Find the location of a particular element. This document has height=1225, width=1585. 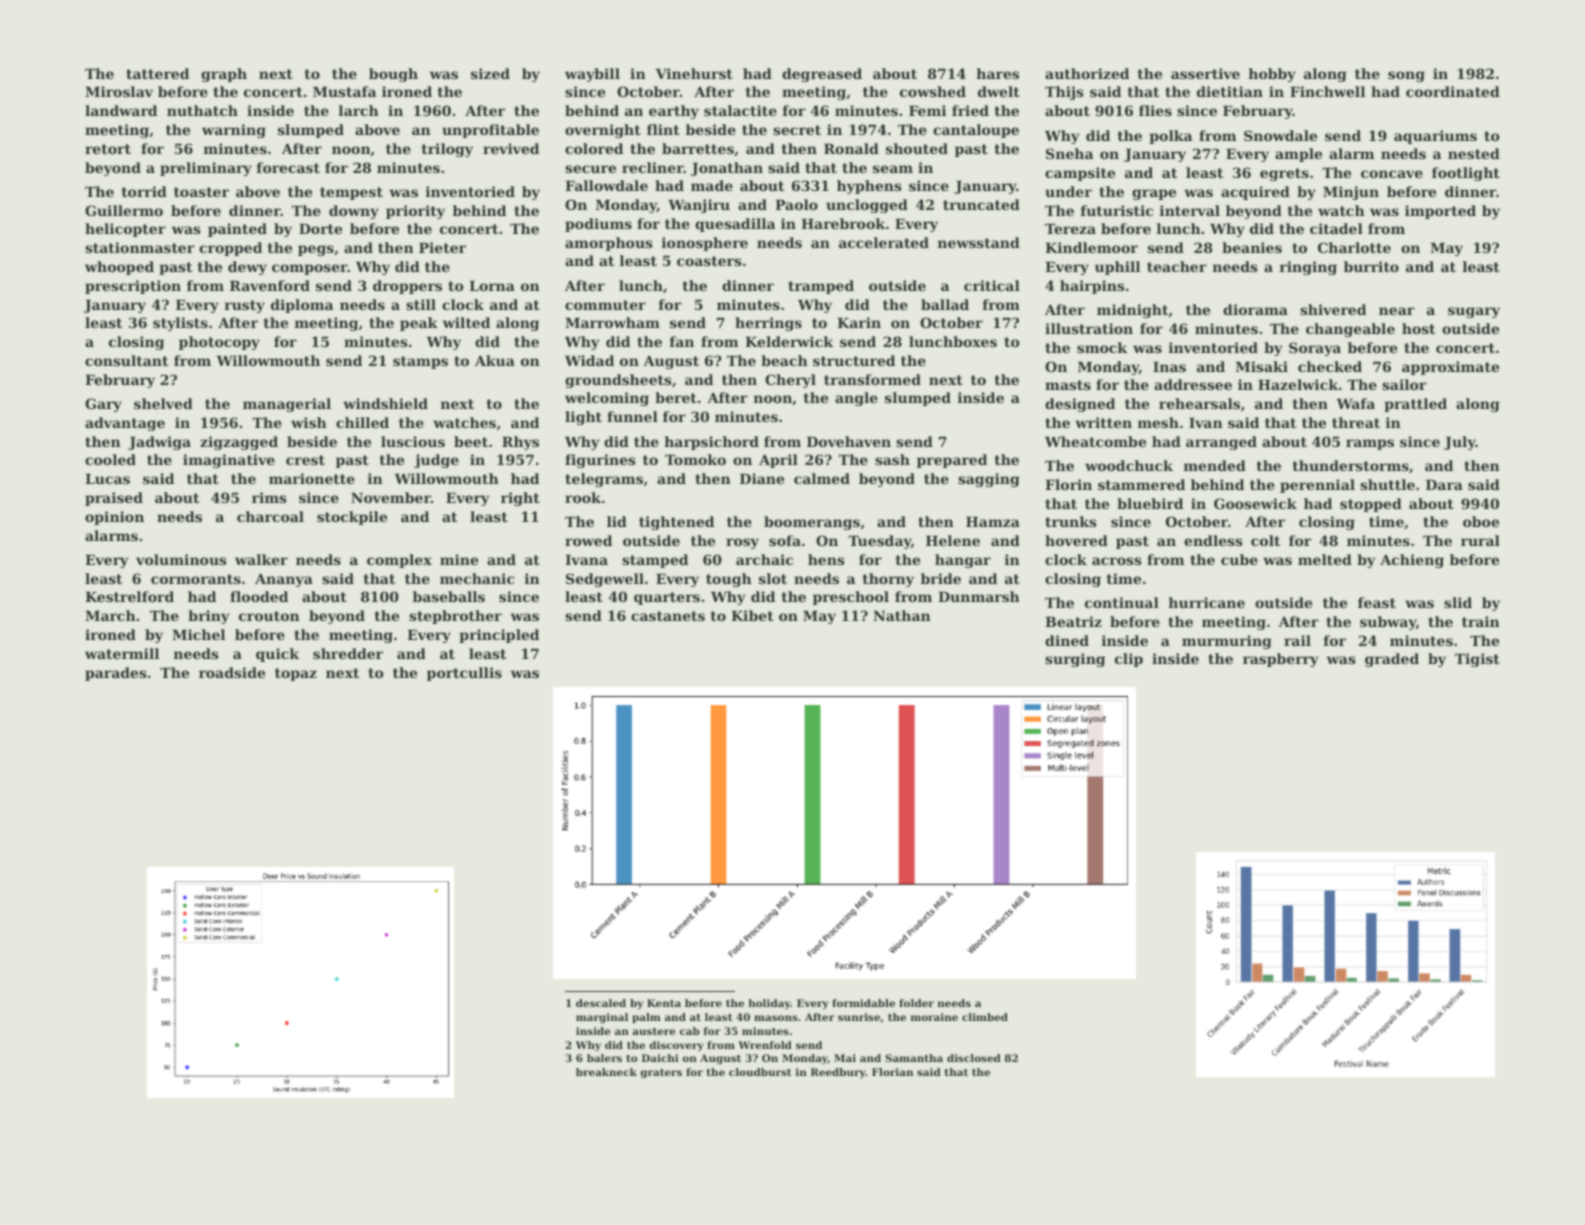

citadel is located at coordinates (1336, 228).
